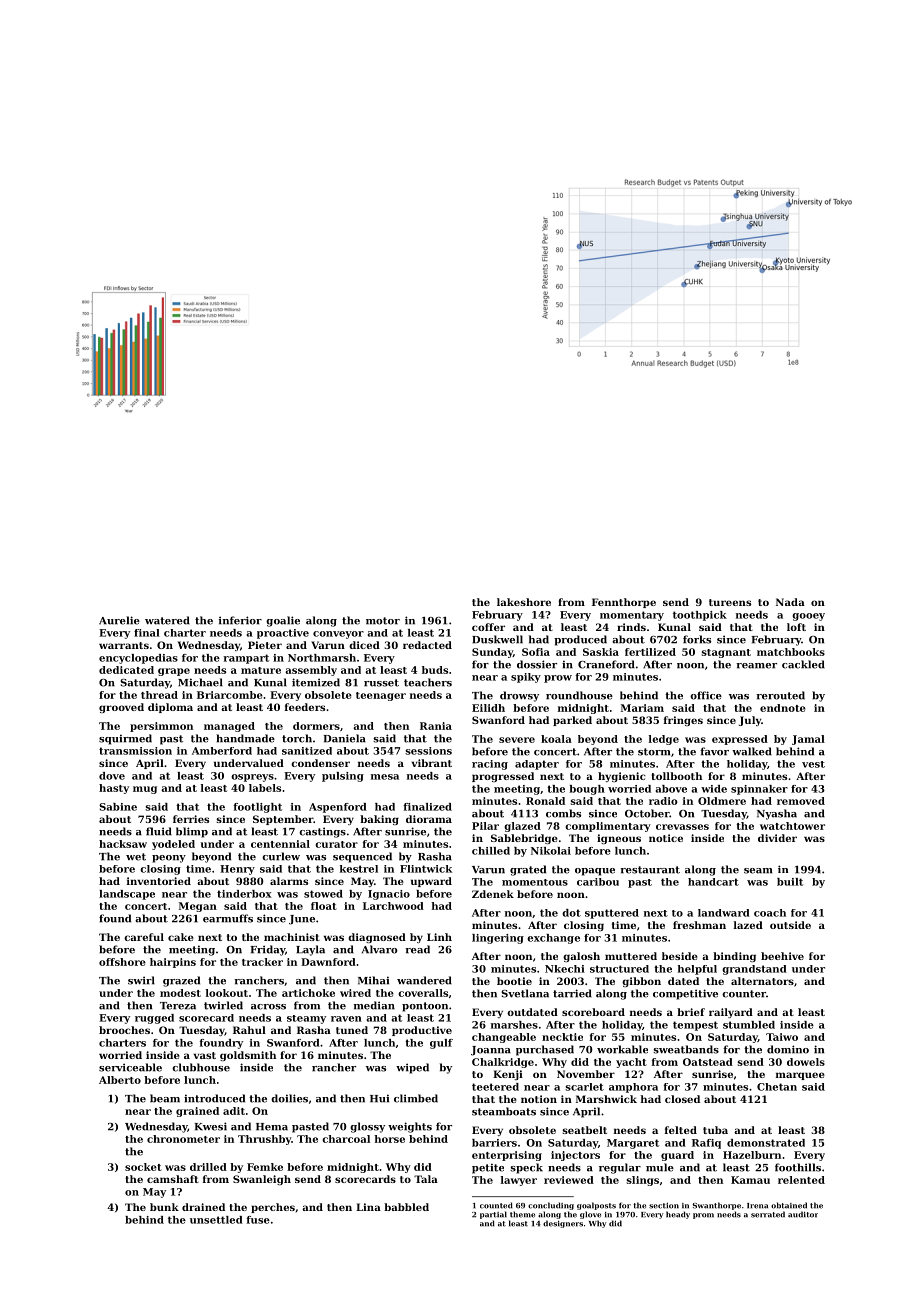 The image size is (924, 1308). I want to click on chilled, so click(491, 851).
